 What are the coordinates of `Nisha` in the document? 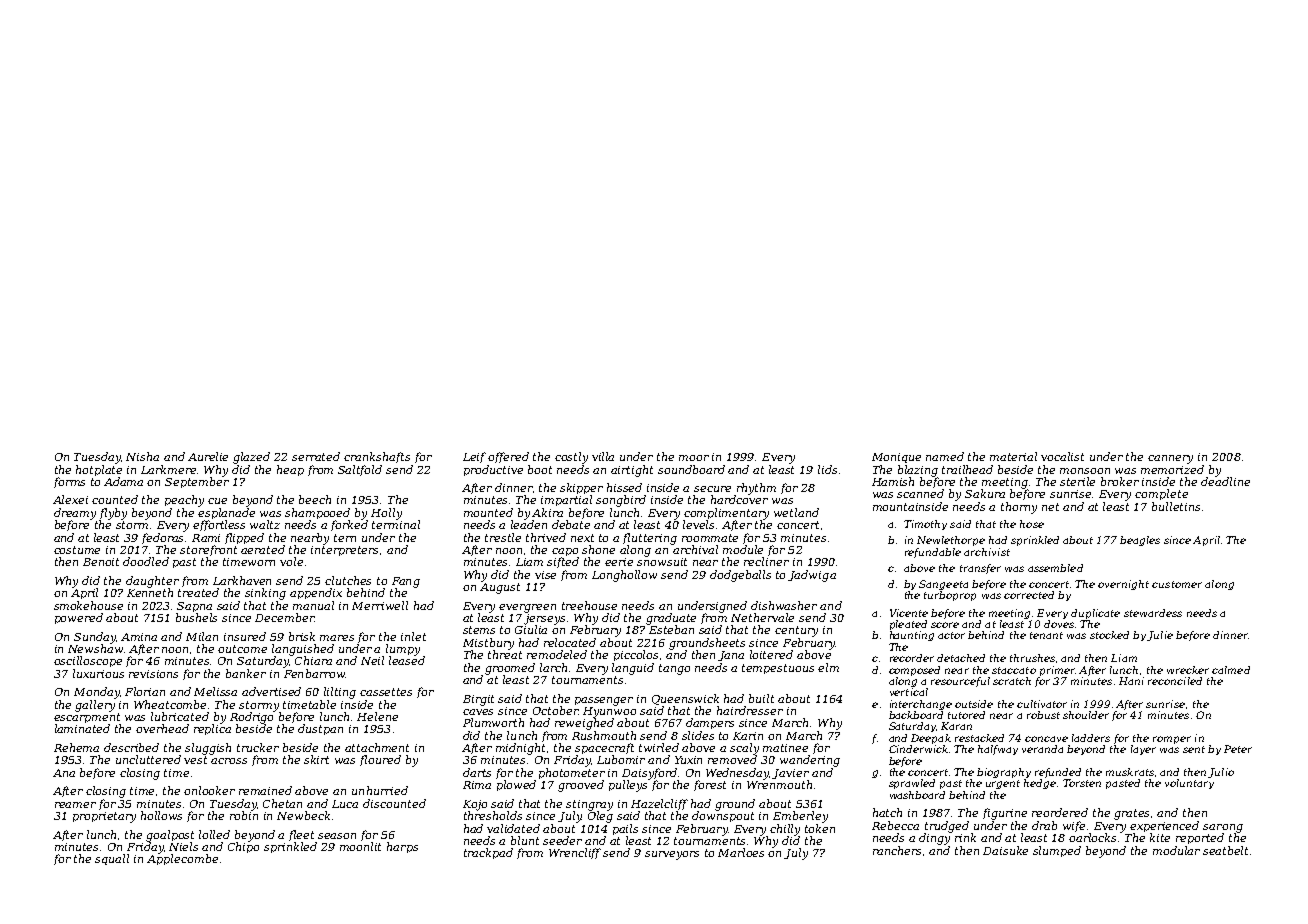 It's located at (142, 456).
